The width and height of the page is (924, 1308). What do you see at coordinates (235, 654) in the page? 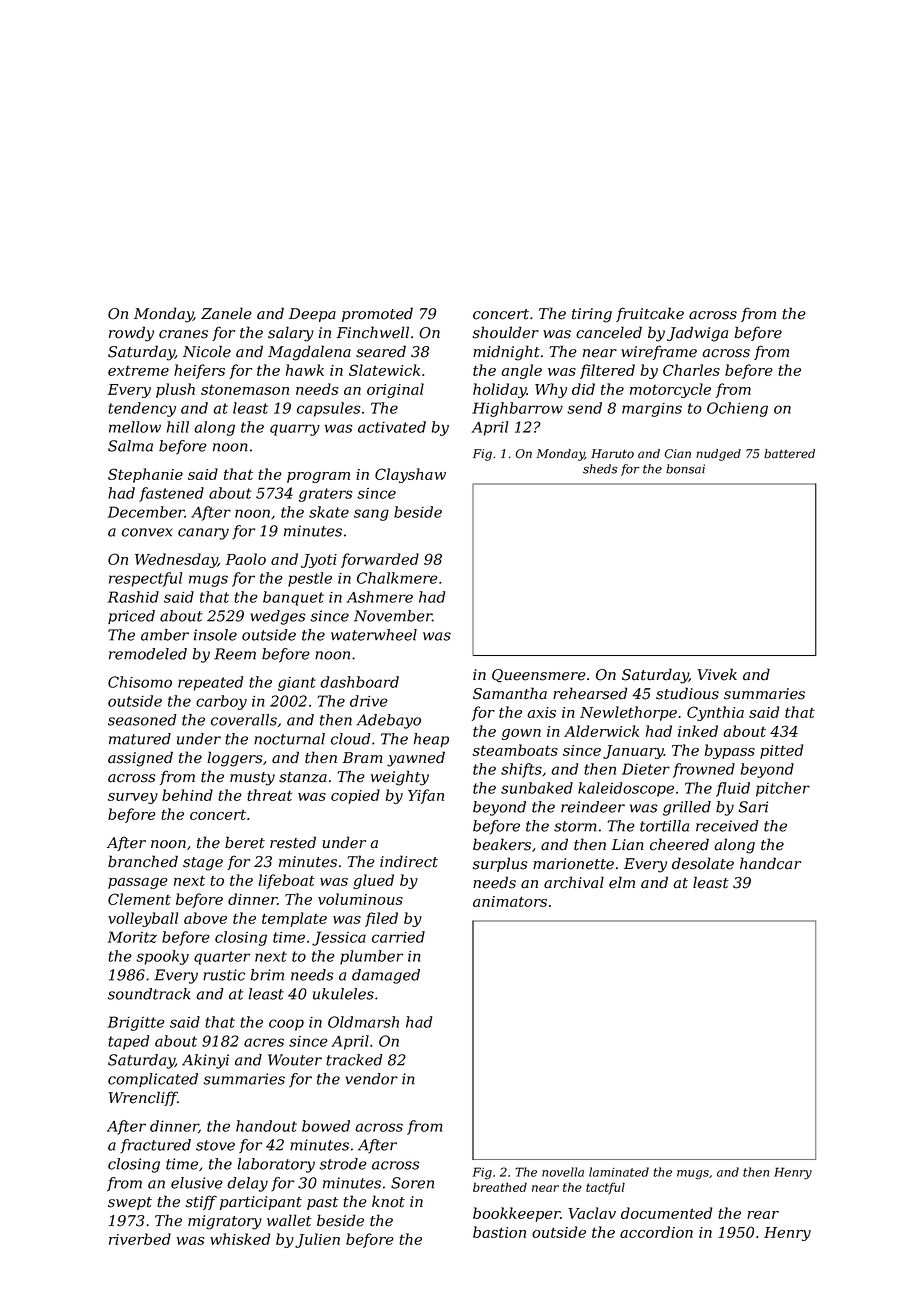
I see `Reem` at bounding box center [235, 654].
